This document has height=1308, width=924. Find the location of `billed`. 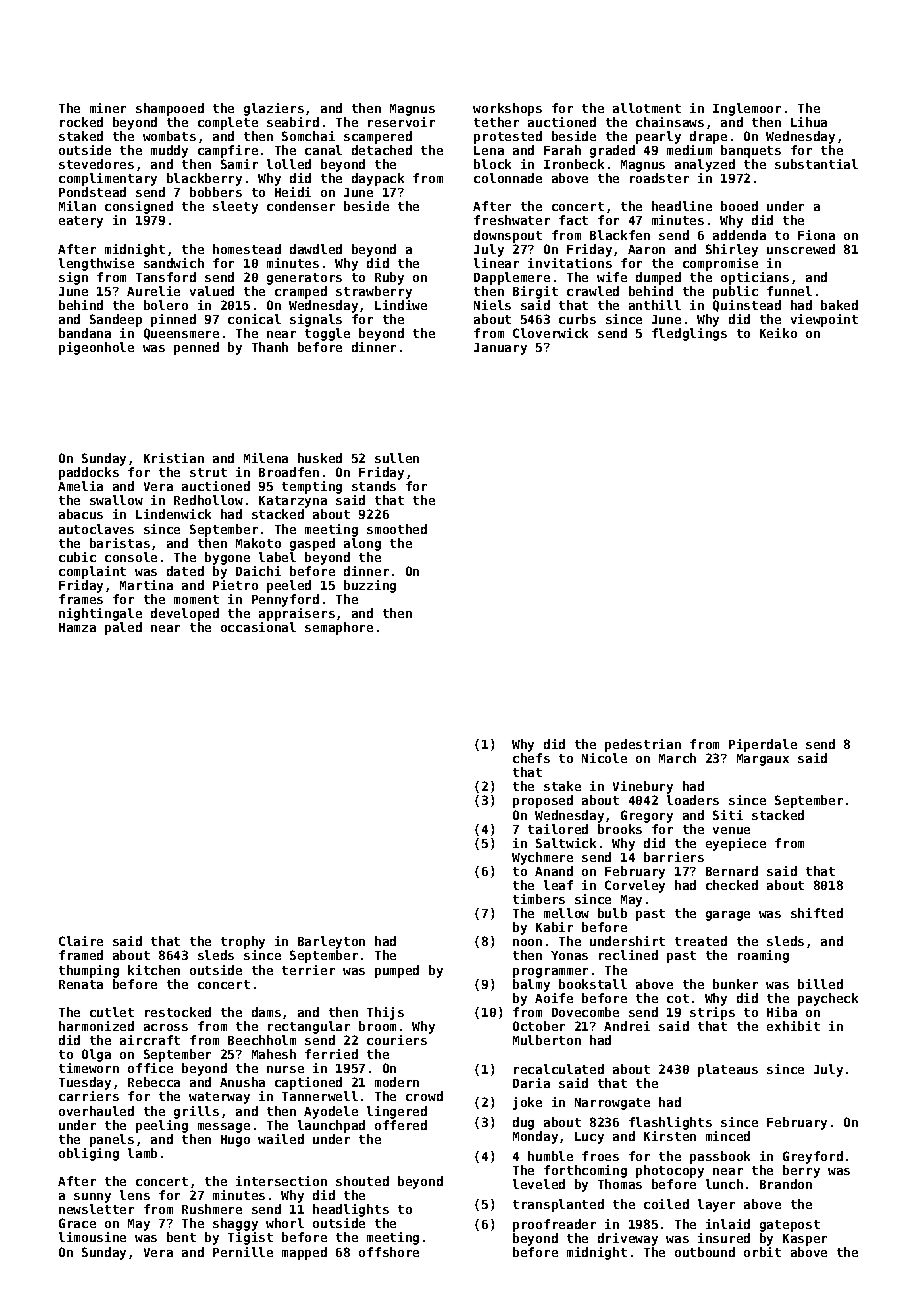

billed is located at coordinates (820, 984).
